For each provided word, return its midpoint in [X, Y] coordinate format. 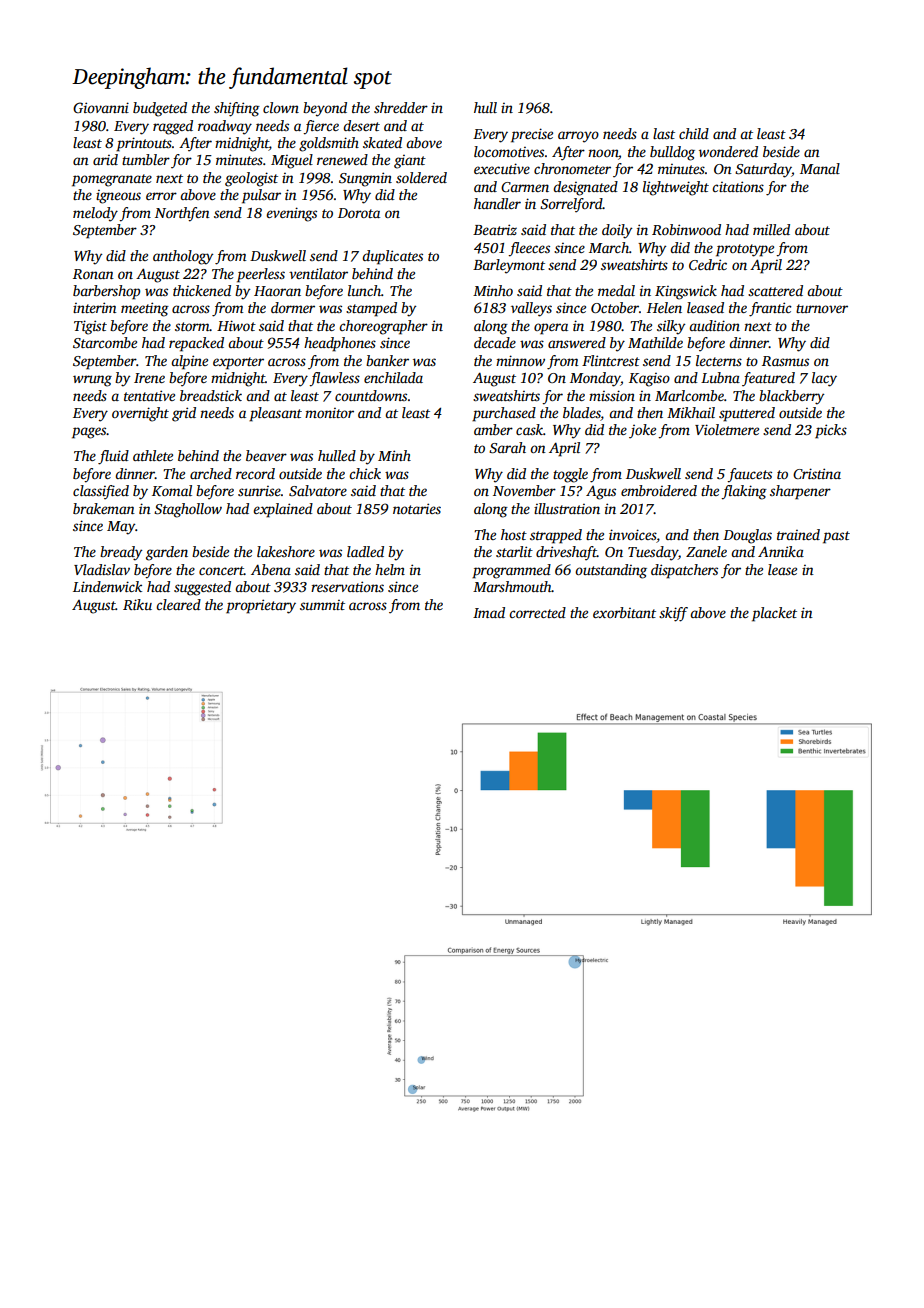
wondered [728, 151]
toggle [570, 475]
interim [94, 307]
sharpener [800, 492]
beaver [266, 455]
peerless [261, 275]
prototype [745, 250]
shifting [237, 109]
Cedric [708, 264]
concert [221, 570]
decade [495, 342]
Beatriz [495, 229]
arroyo [578, 137]
